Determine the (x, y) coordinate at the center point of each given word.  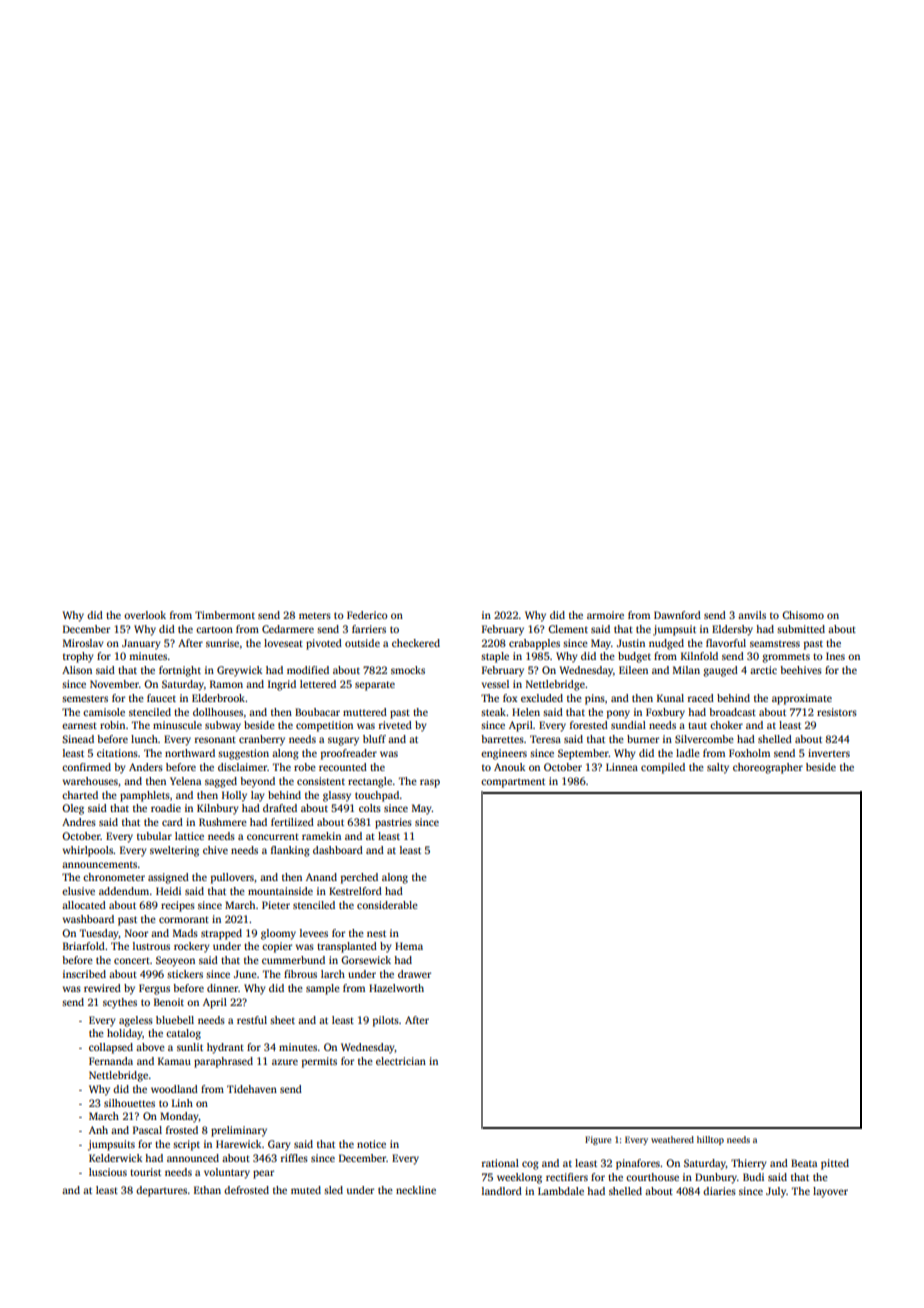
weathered (672, 1139)
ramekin (321, 836)
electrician (401, 1061)
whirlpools (88, 851)
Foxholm (749, 753)
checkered (416, 643)
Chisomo (803, 615)
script (186, 1145)
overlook (145, 615)
